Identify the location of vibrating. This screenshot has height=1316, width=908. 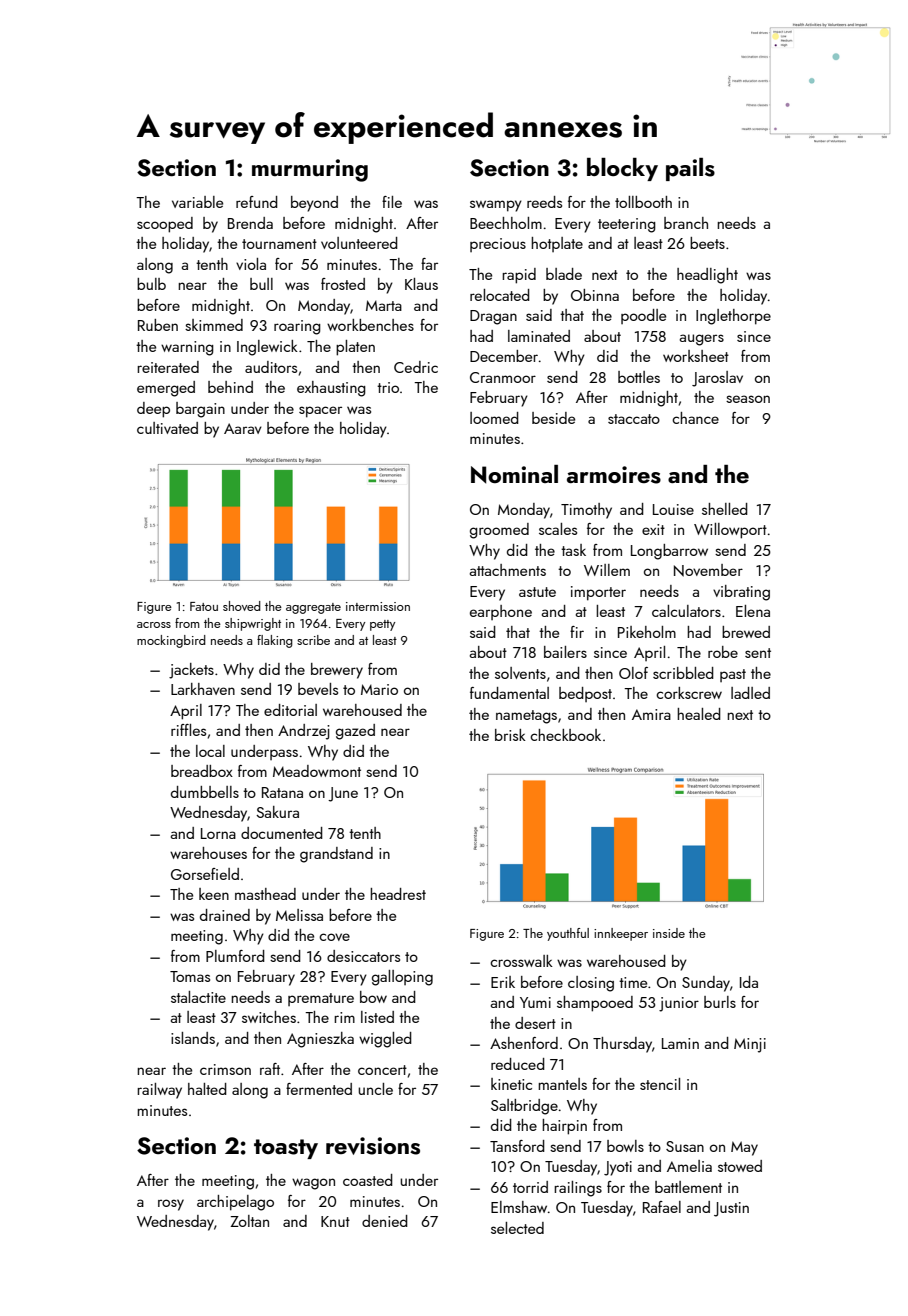
(741, 593).
